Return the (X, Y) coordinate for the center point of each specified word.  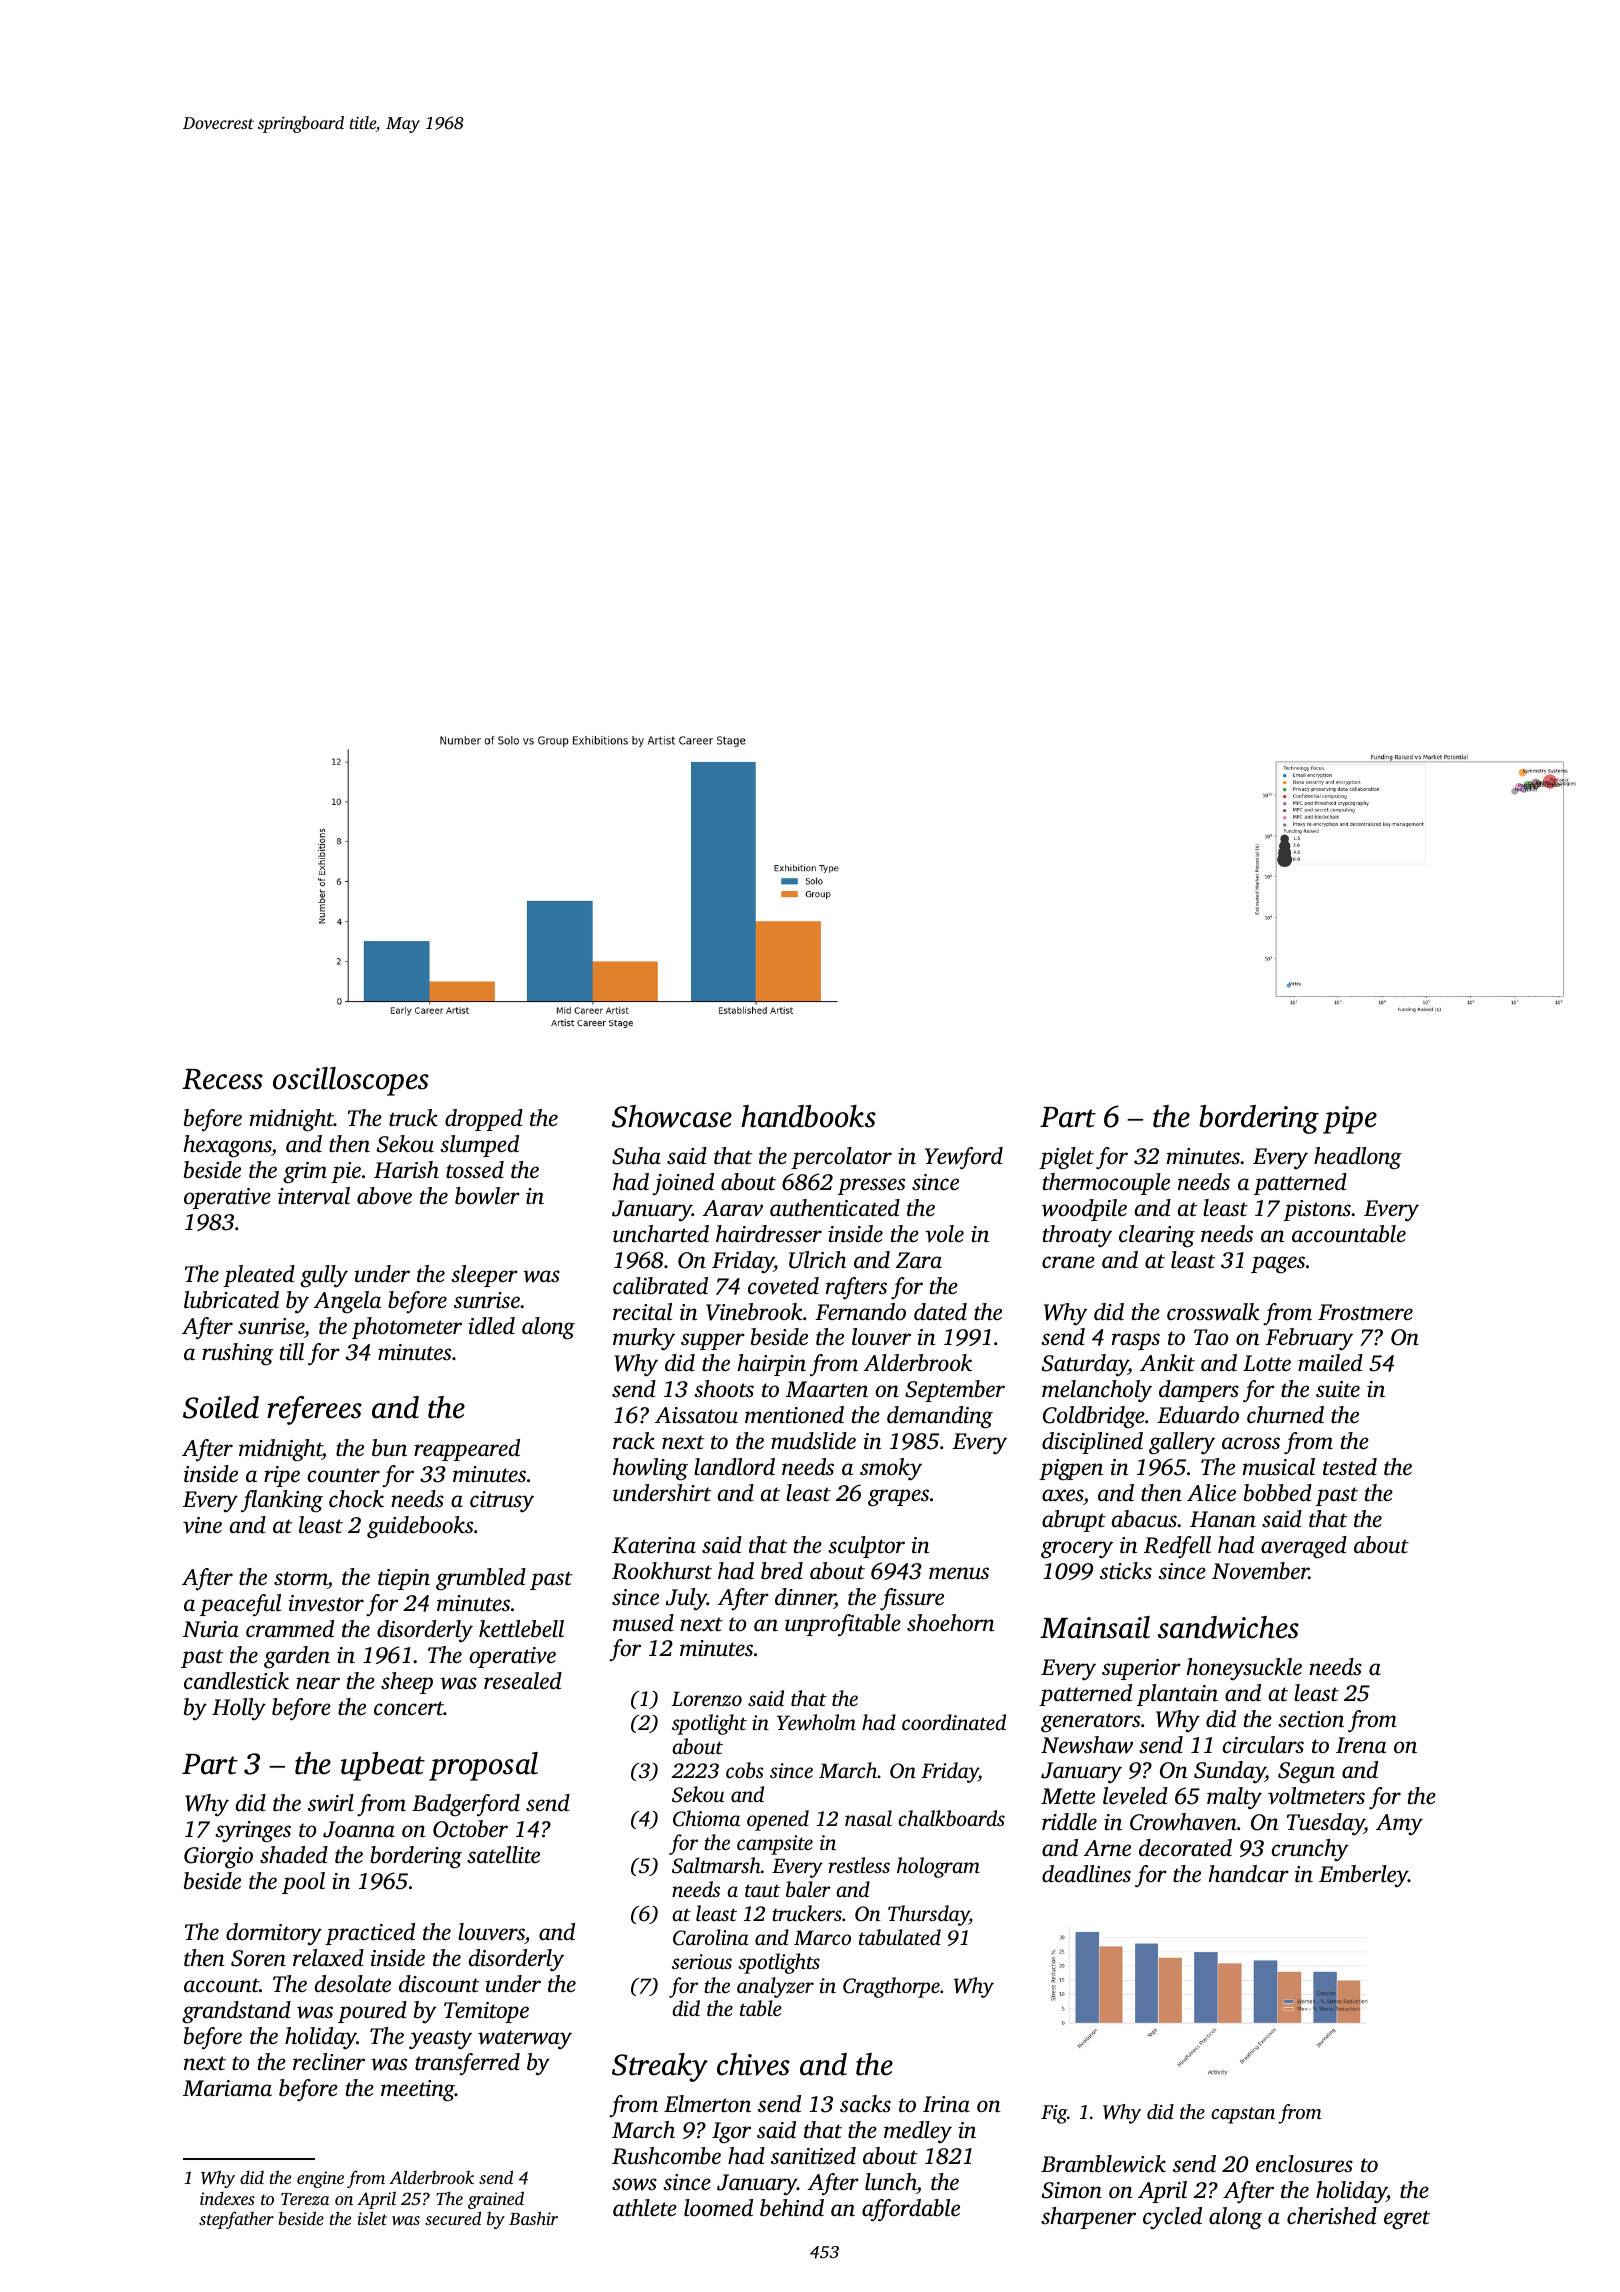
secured (453, 2218)
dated (940, 1312)
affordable (911, 2210)
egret (1407, 2220)
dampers (1199, 1391)
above (384, 1196)
